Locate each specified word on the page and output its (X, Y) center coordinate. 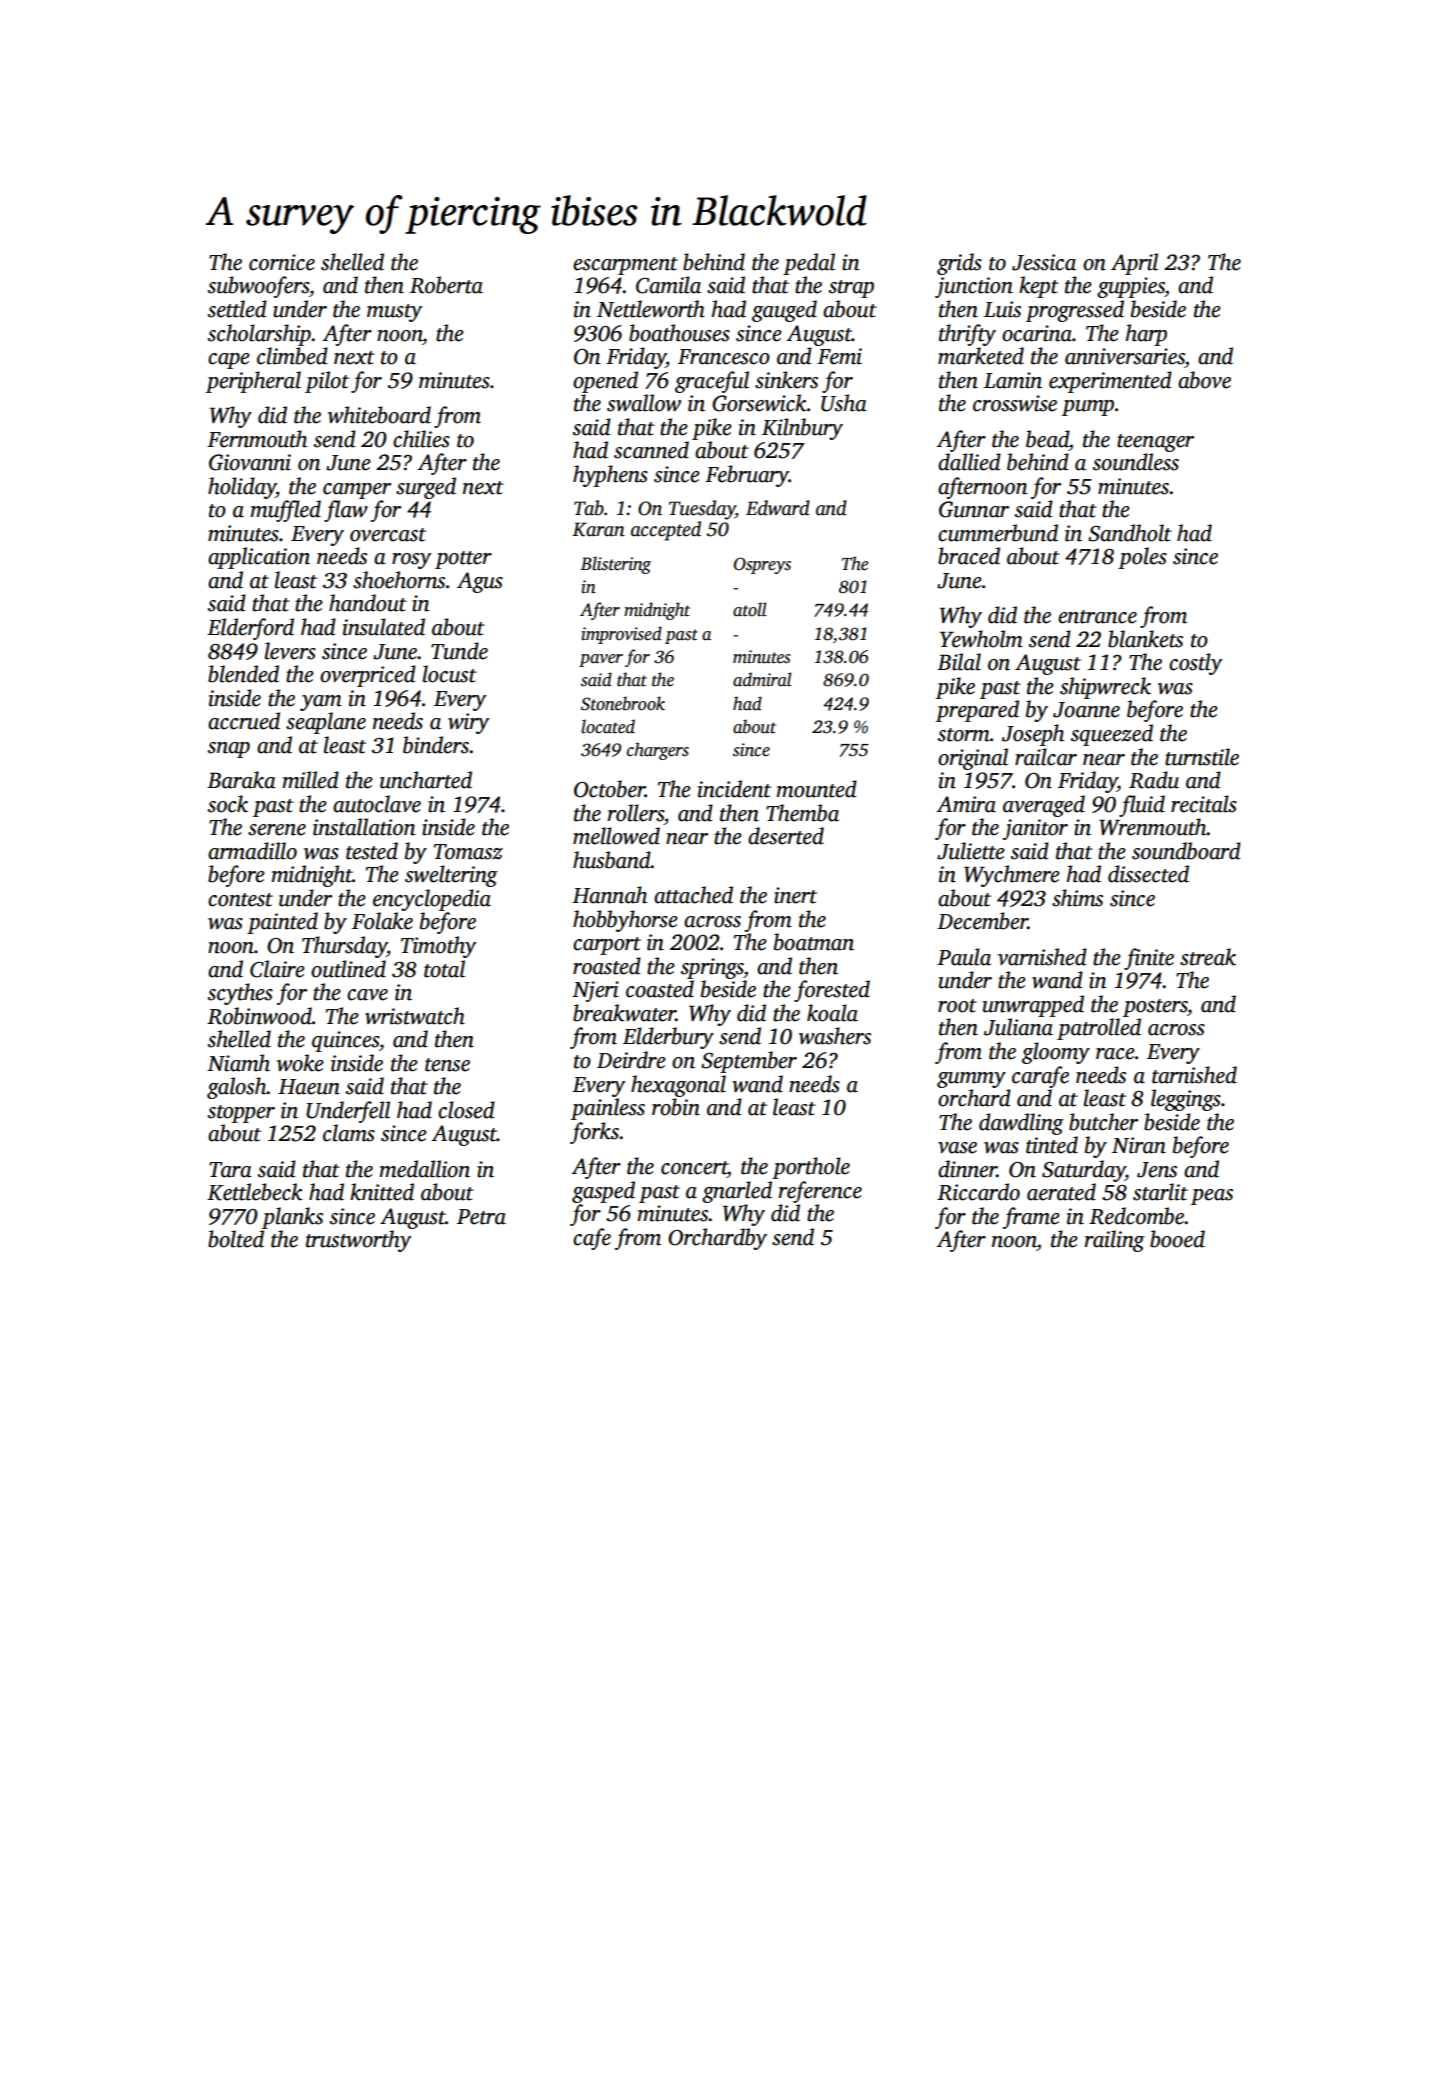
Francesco (724, 357)
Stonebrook (623, 703)
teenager (1155, 443)
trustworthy (358, 1241)
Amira (966, 804)
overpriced (368, 676)
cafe (592, 1239)
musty (394, 313)
